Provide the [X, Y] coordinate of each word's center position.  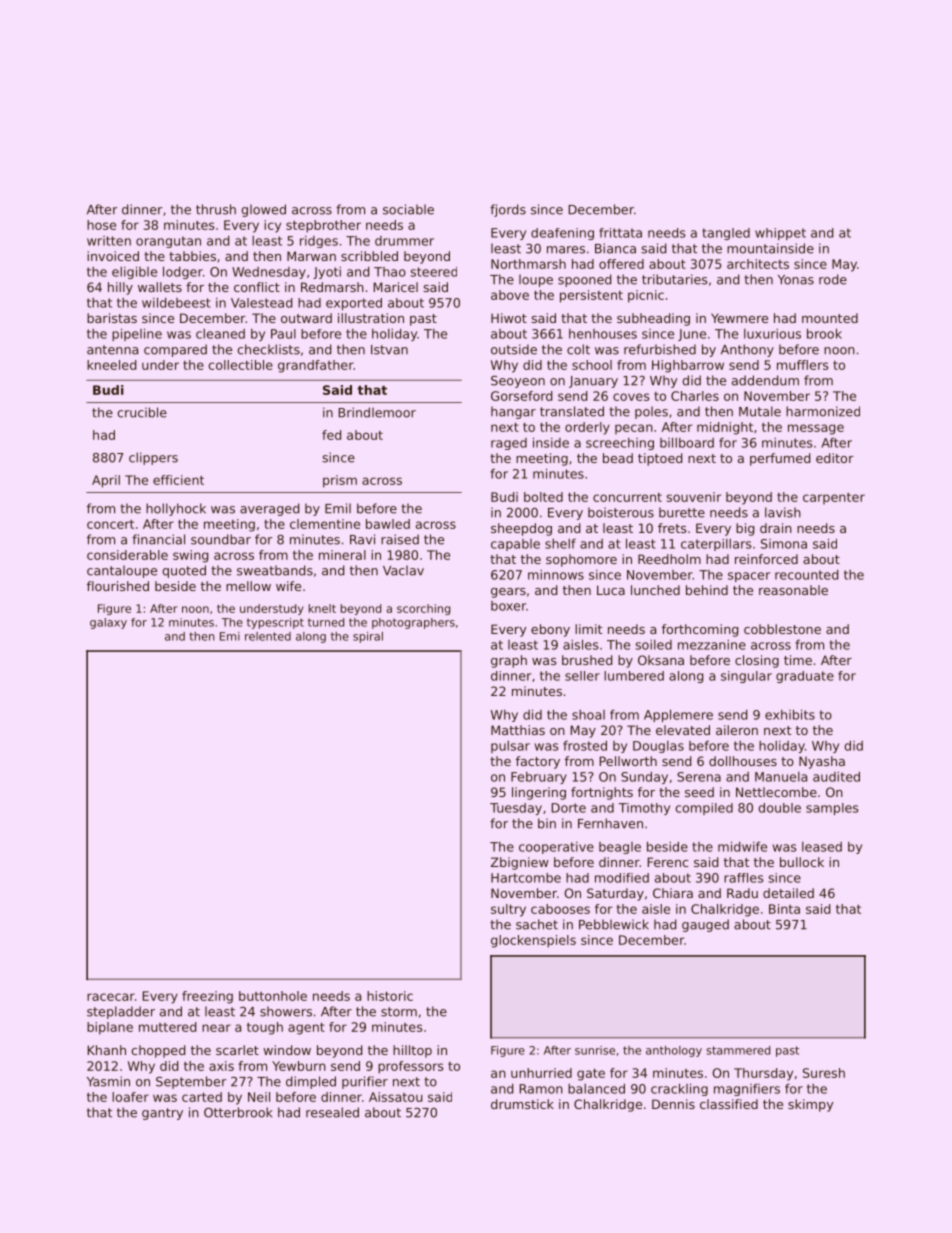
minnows [556, 575]
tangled [726, 234]
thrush [216, 209]
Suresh [824, 1073]
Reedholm [669, 559]
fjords [508, 210]
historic [390, 996]
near [216, 1028]
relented [268, 636]
